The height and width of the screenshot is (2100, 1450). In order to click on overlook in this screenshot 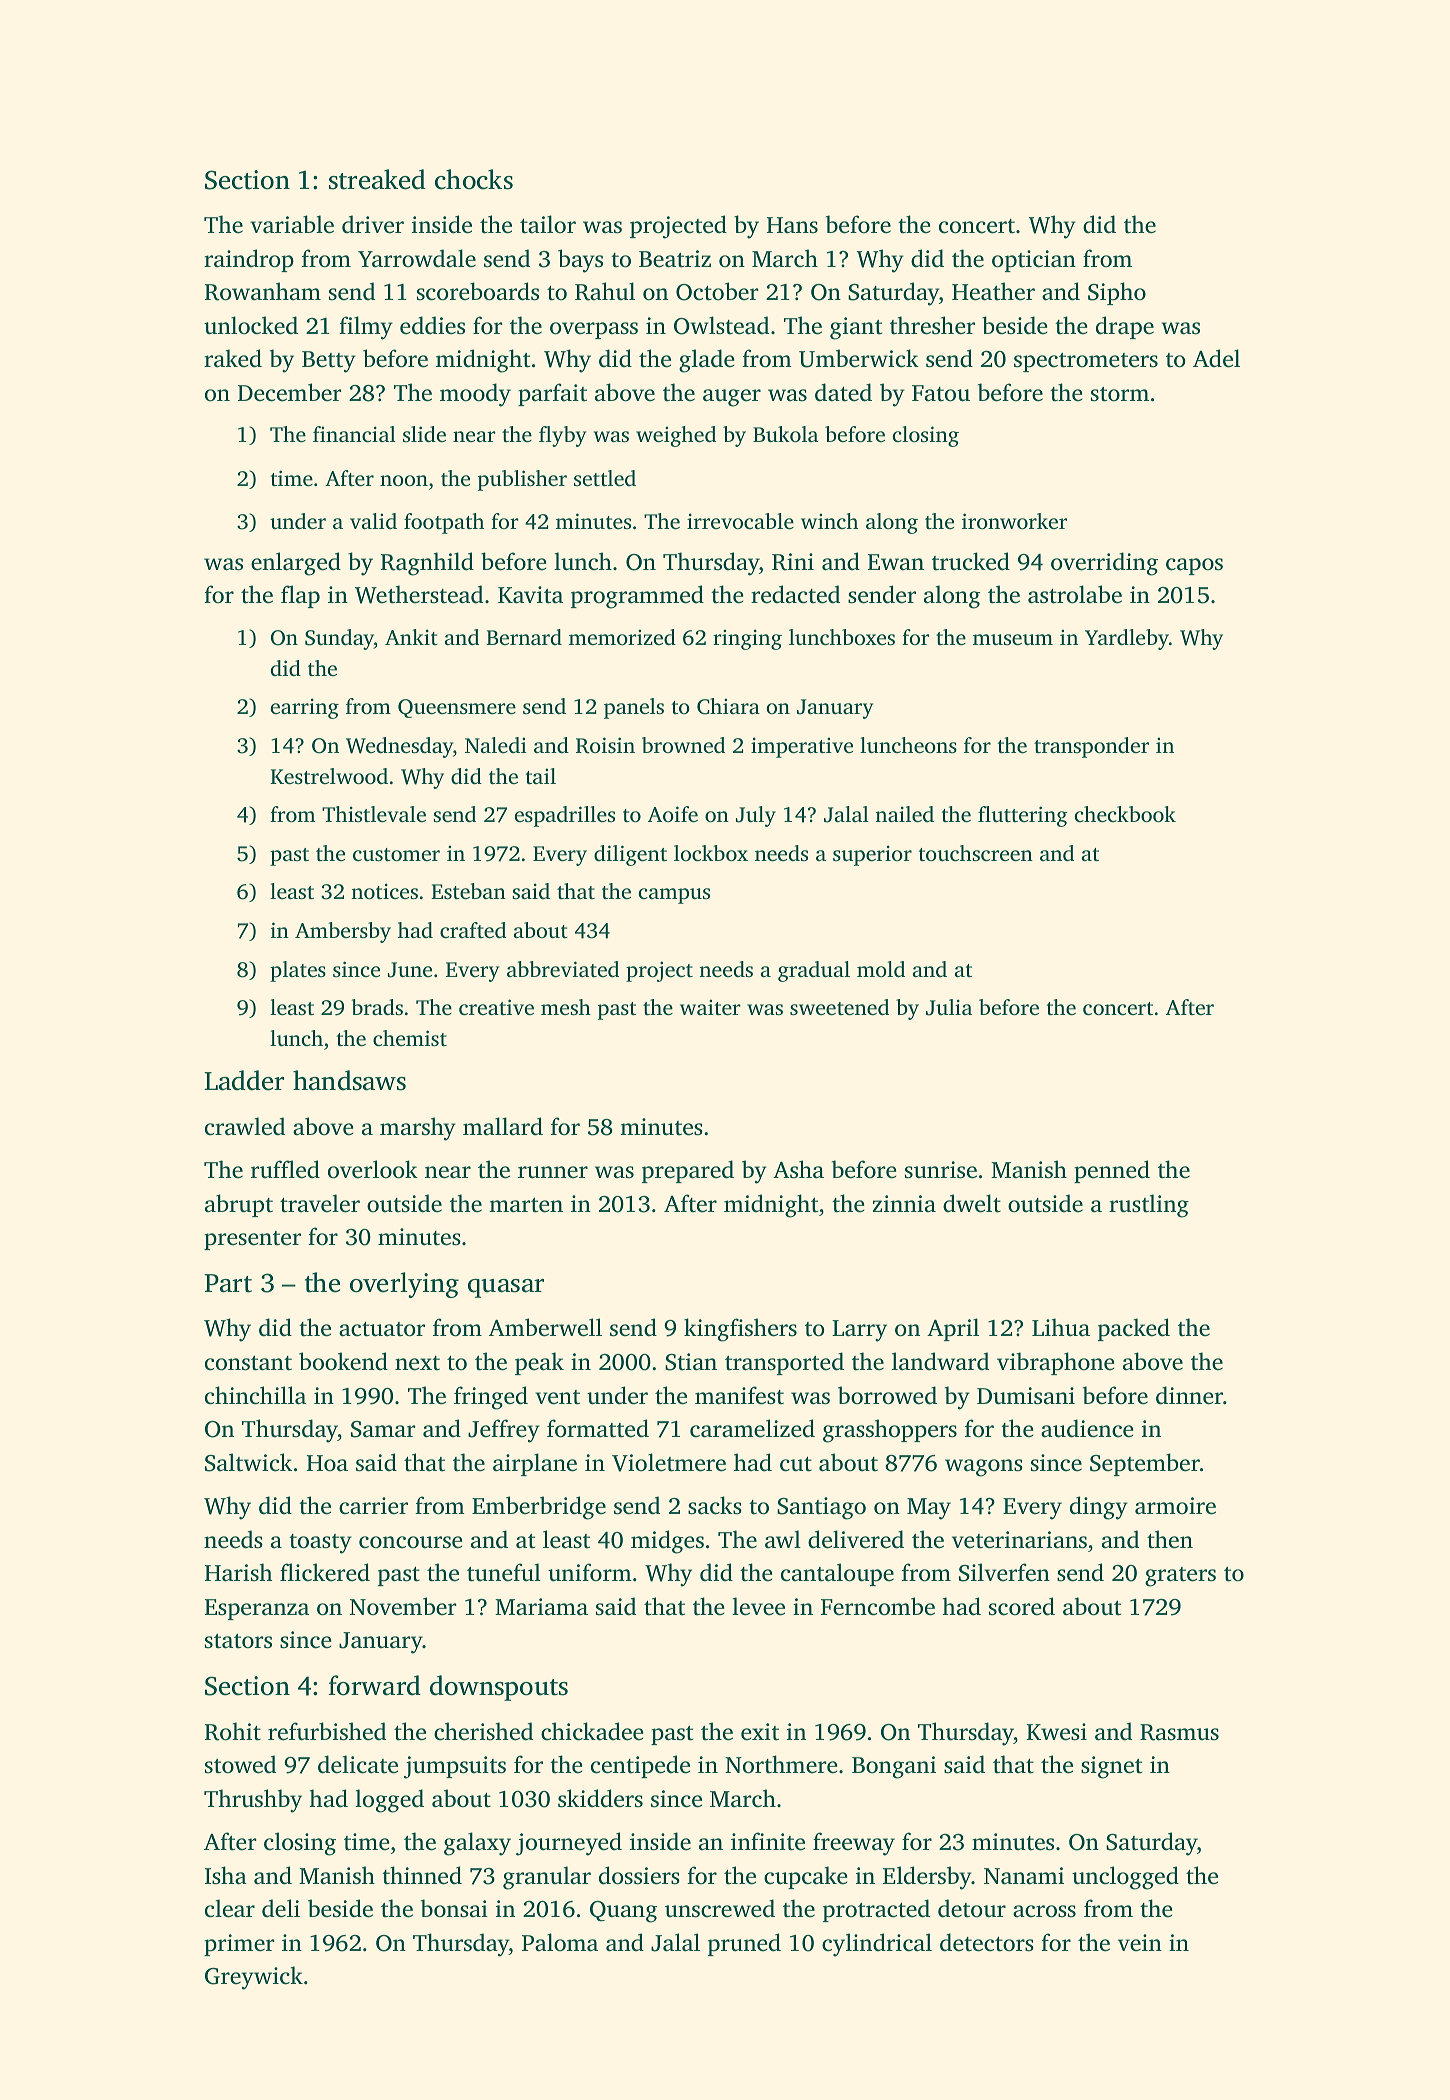, I will do `click(373, 1169)`.
